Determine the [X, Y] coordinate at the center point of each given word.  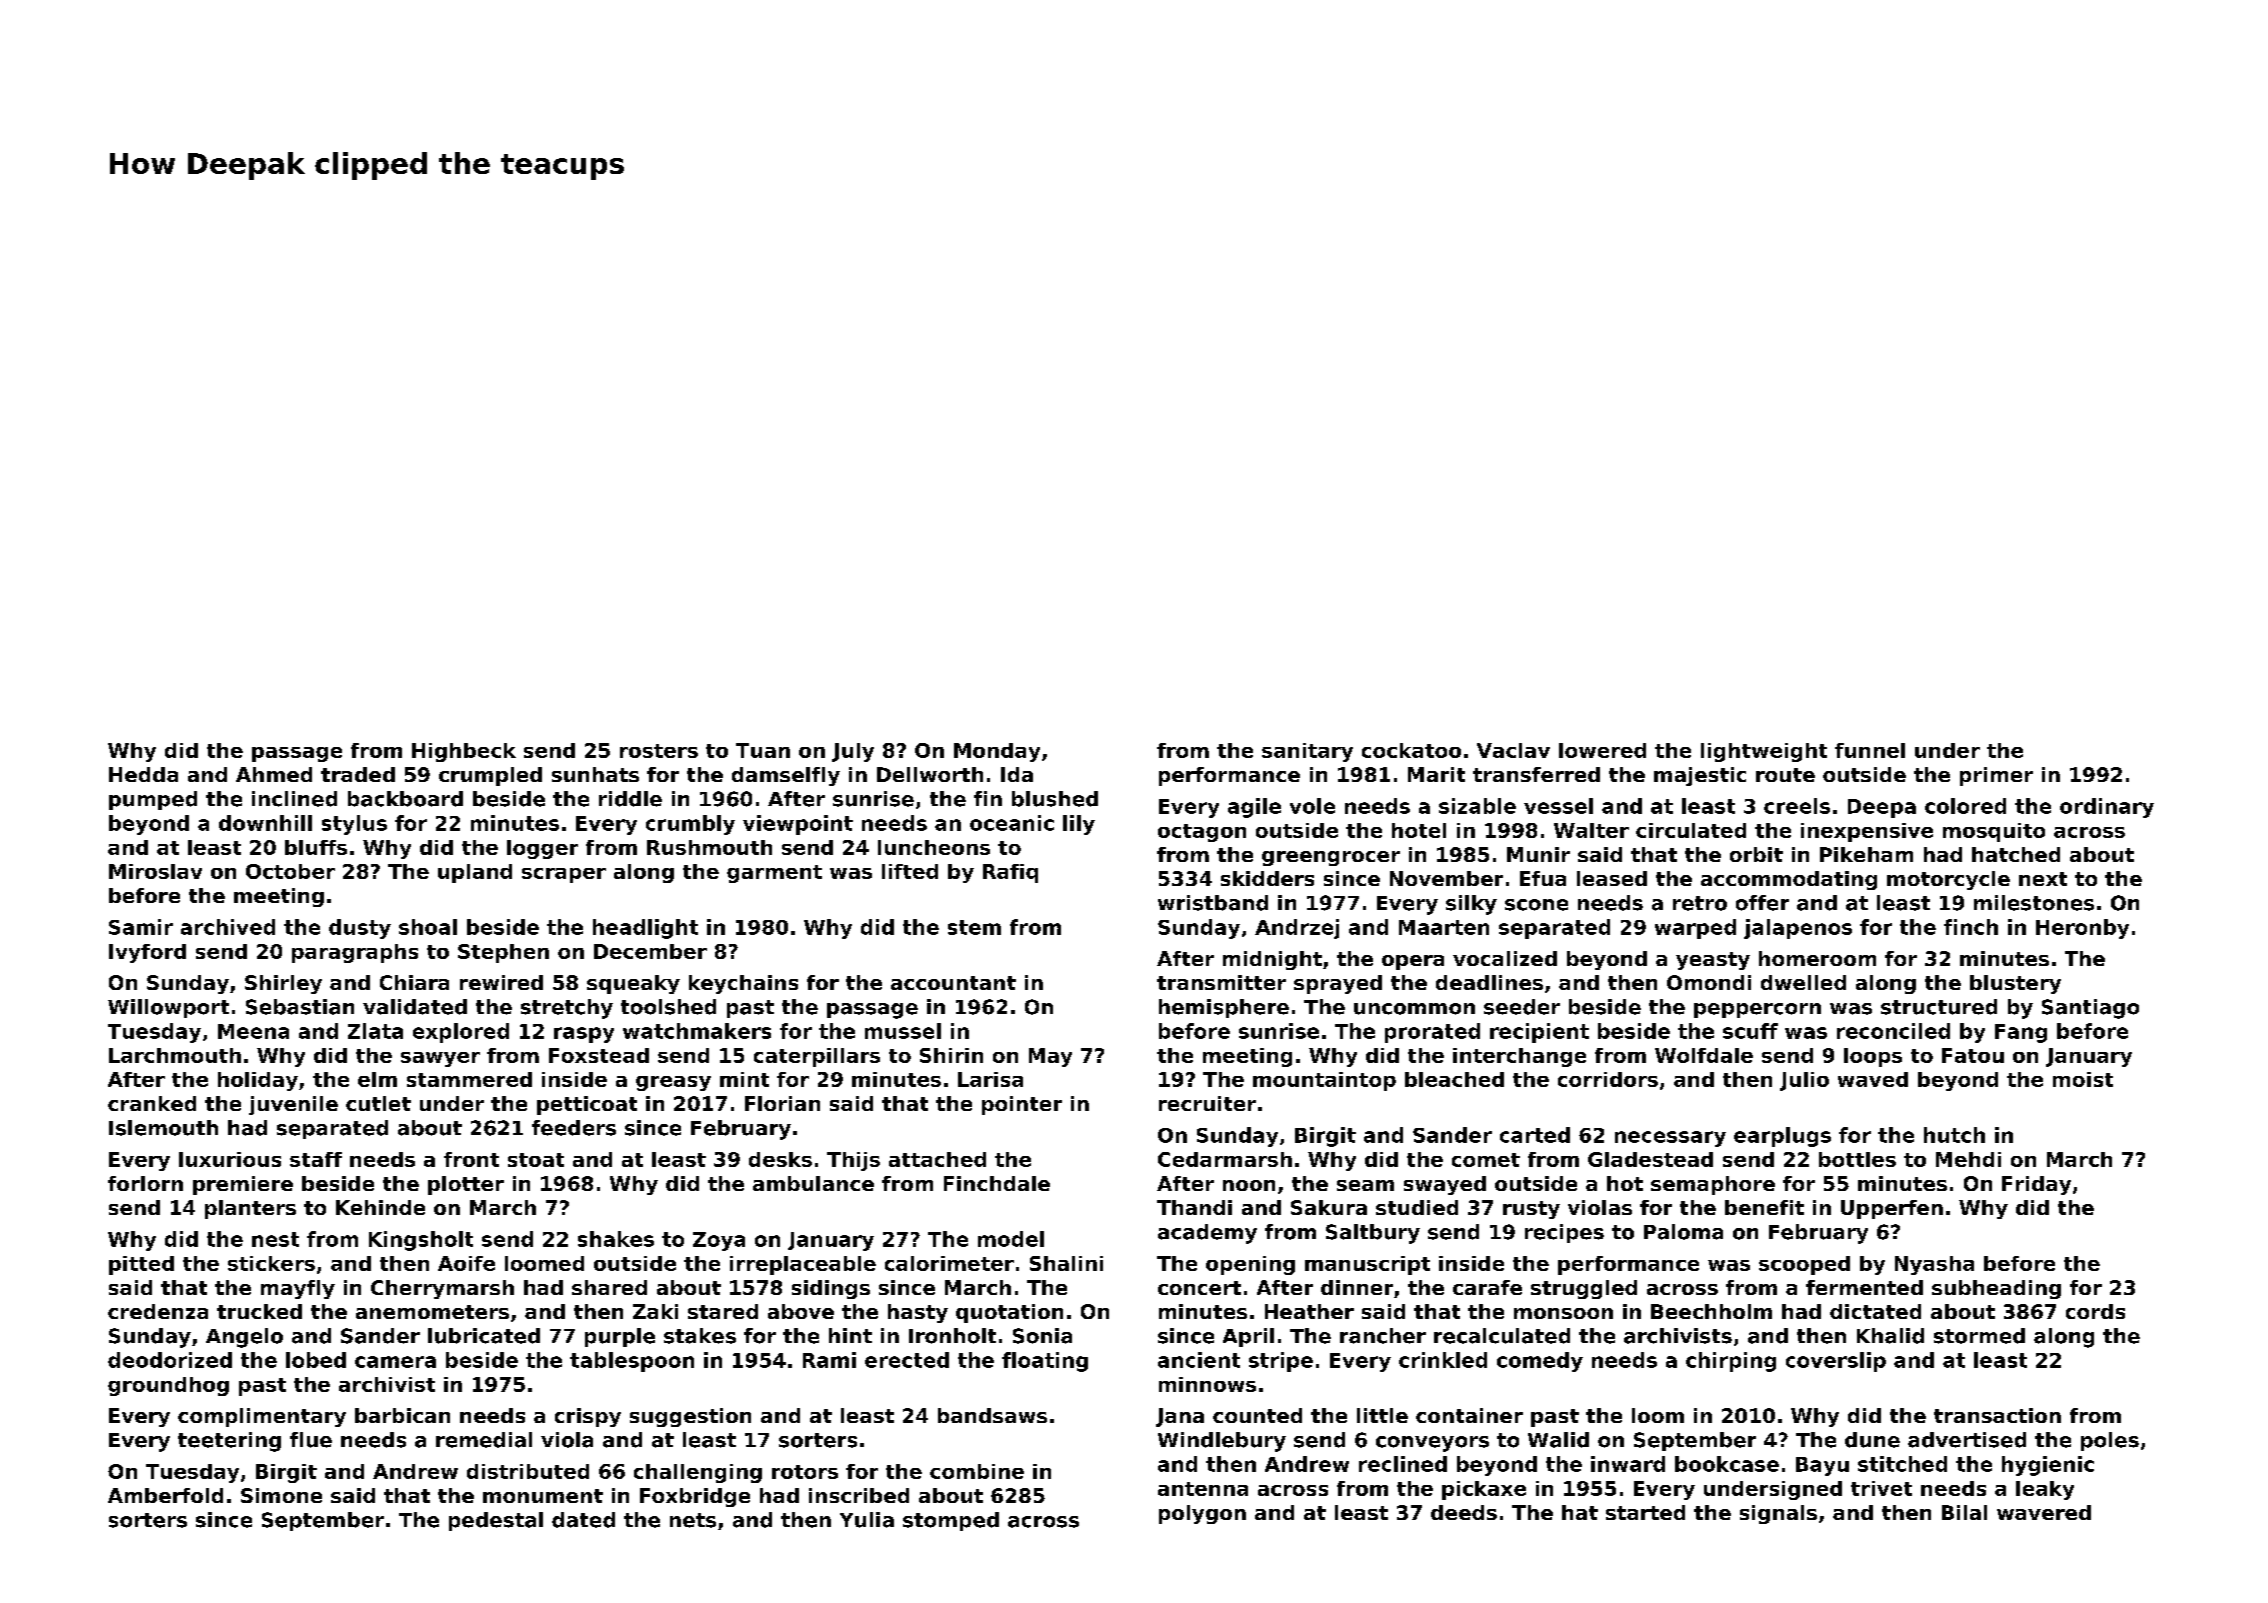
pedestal [496, 1521]
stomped [951, 1521]
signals [1778, 1514]
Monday [997, 752]
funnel [1870, 750]
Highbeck [464, 752]
